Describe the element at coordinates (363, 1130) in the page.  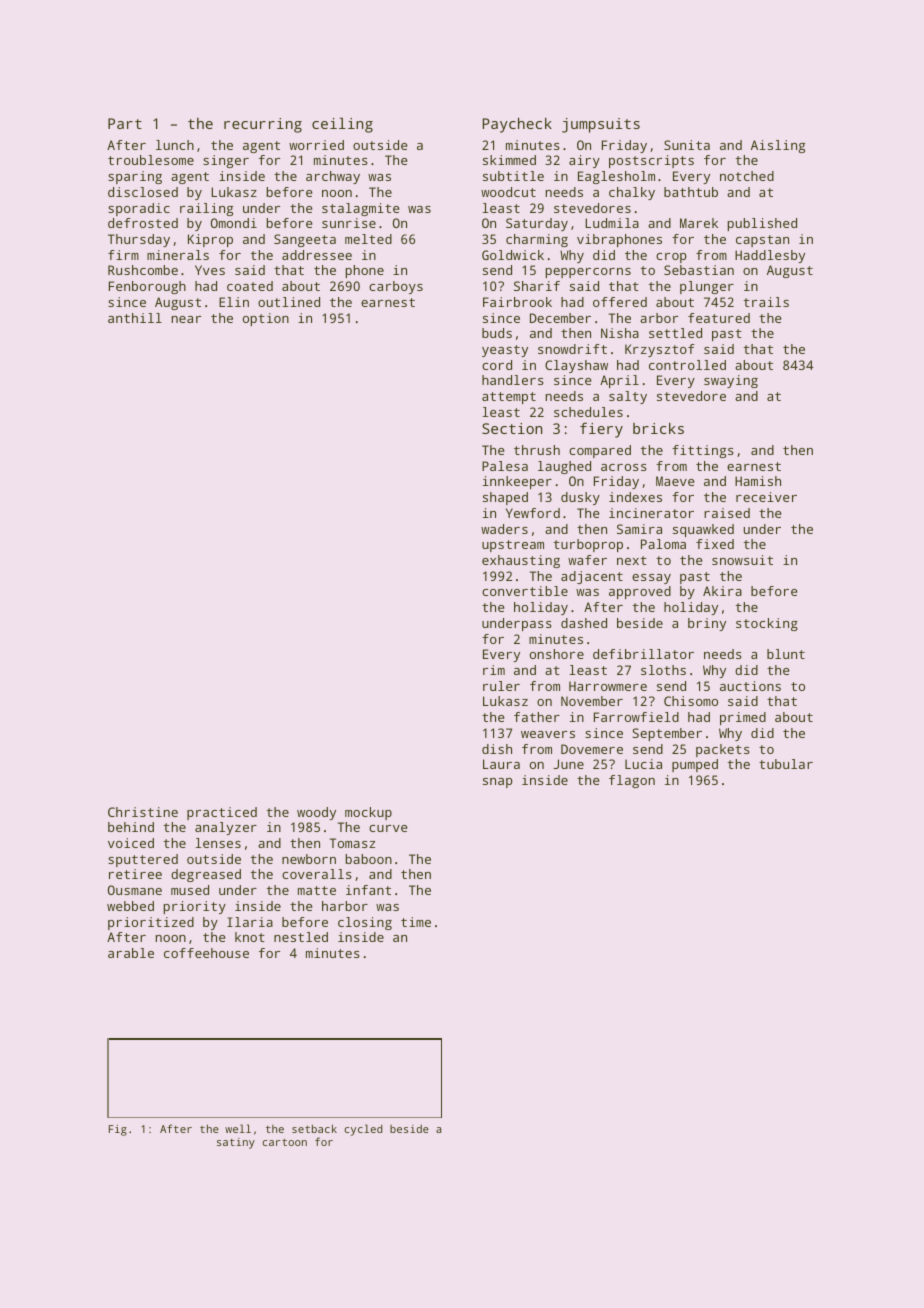
I see `cycled` at that location.
